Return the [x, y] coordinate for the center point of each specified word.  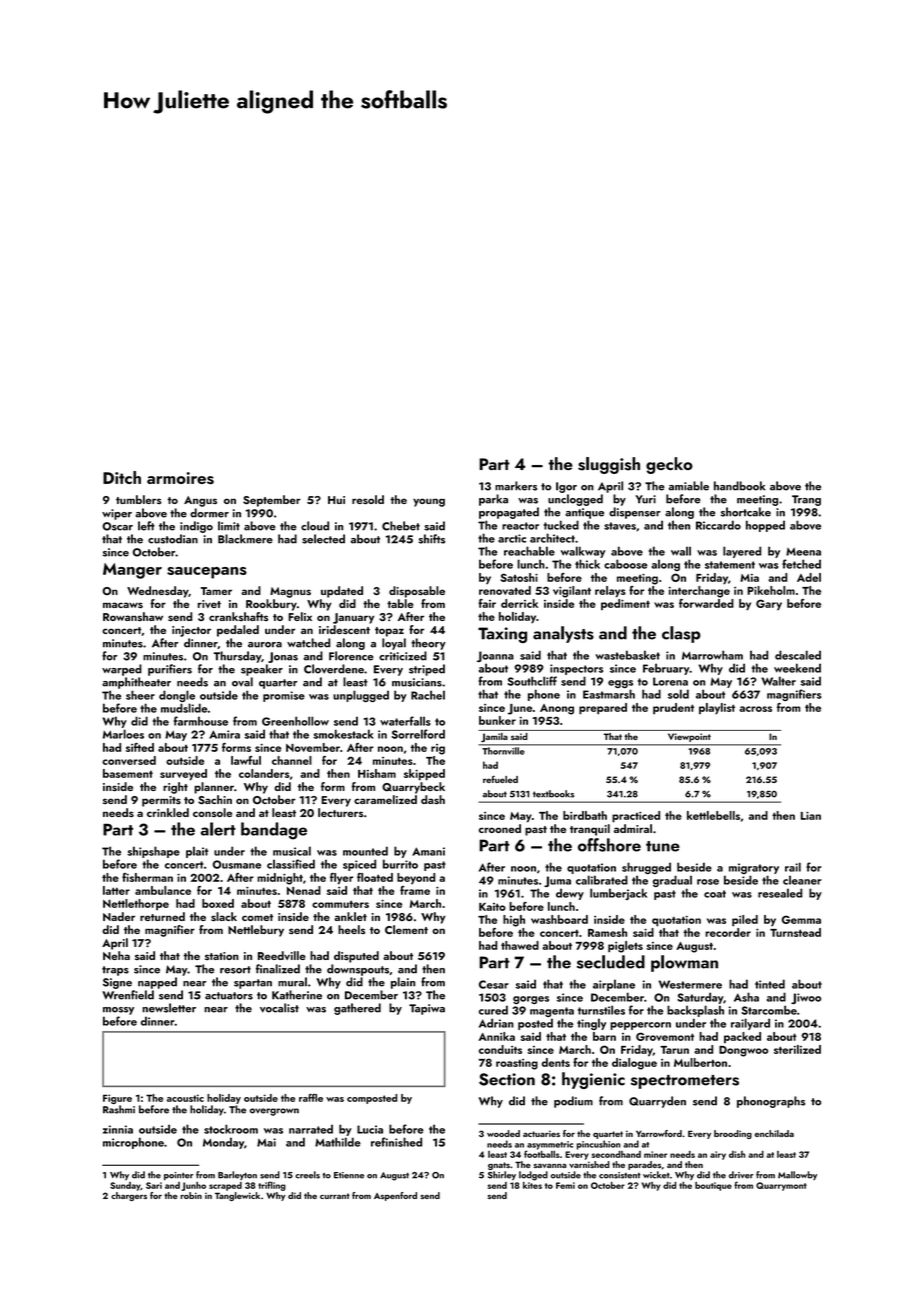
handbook [739, 486]
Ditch [122, 477]
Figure [117, 1099]
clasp [681, 634]
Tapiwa [427, 1009]
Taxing [502, 635]
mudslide [184, 708]
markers [516, 486]
